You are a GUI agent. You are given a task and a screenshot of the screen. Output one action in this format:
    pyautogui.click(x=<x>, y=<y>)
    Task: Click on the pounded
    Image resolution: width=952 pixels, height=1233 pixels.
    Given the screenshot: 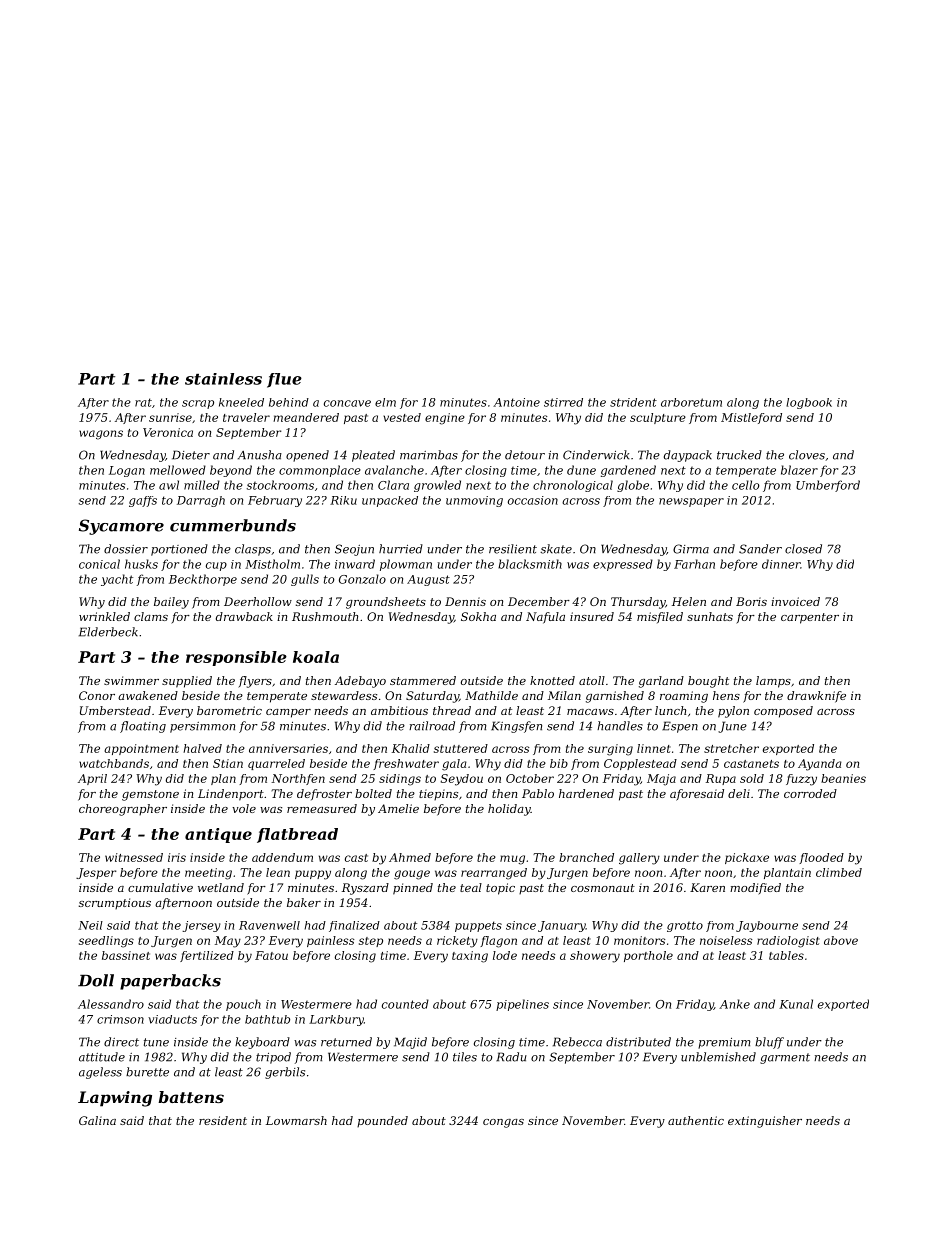 What is the action you would take?
    pyautogui.click(x=382, y=1121)
